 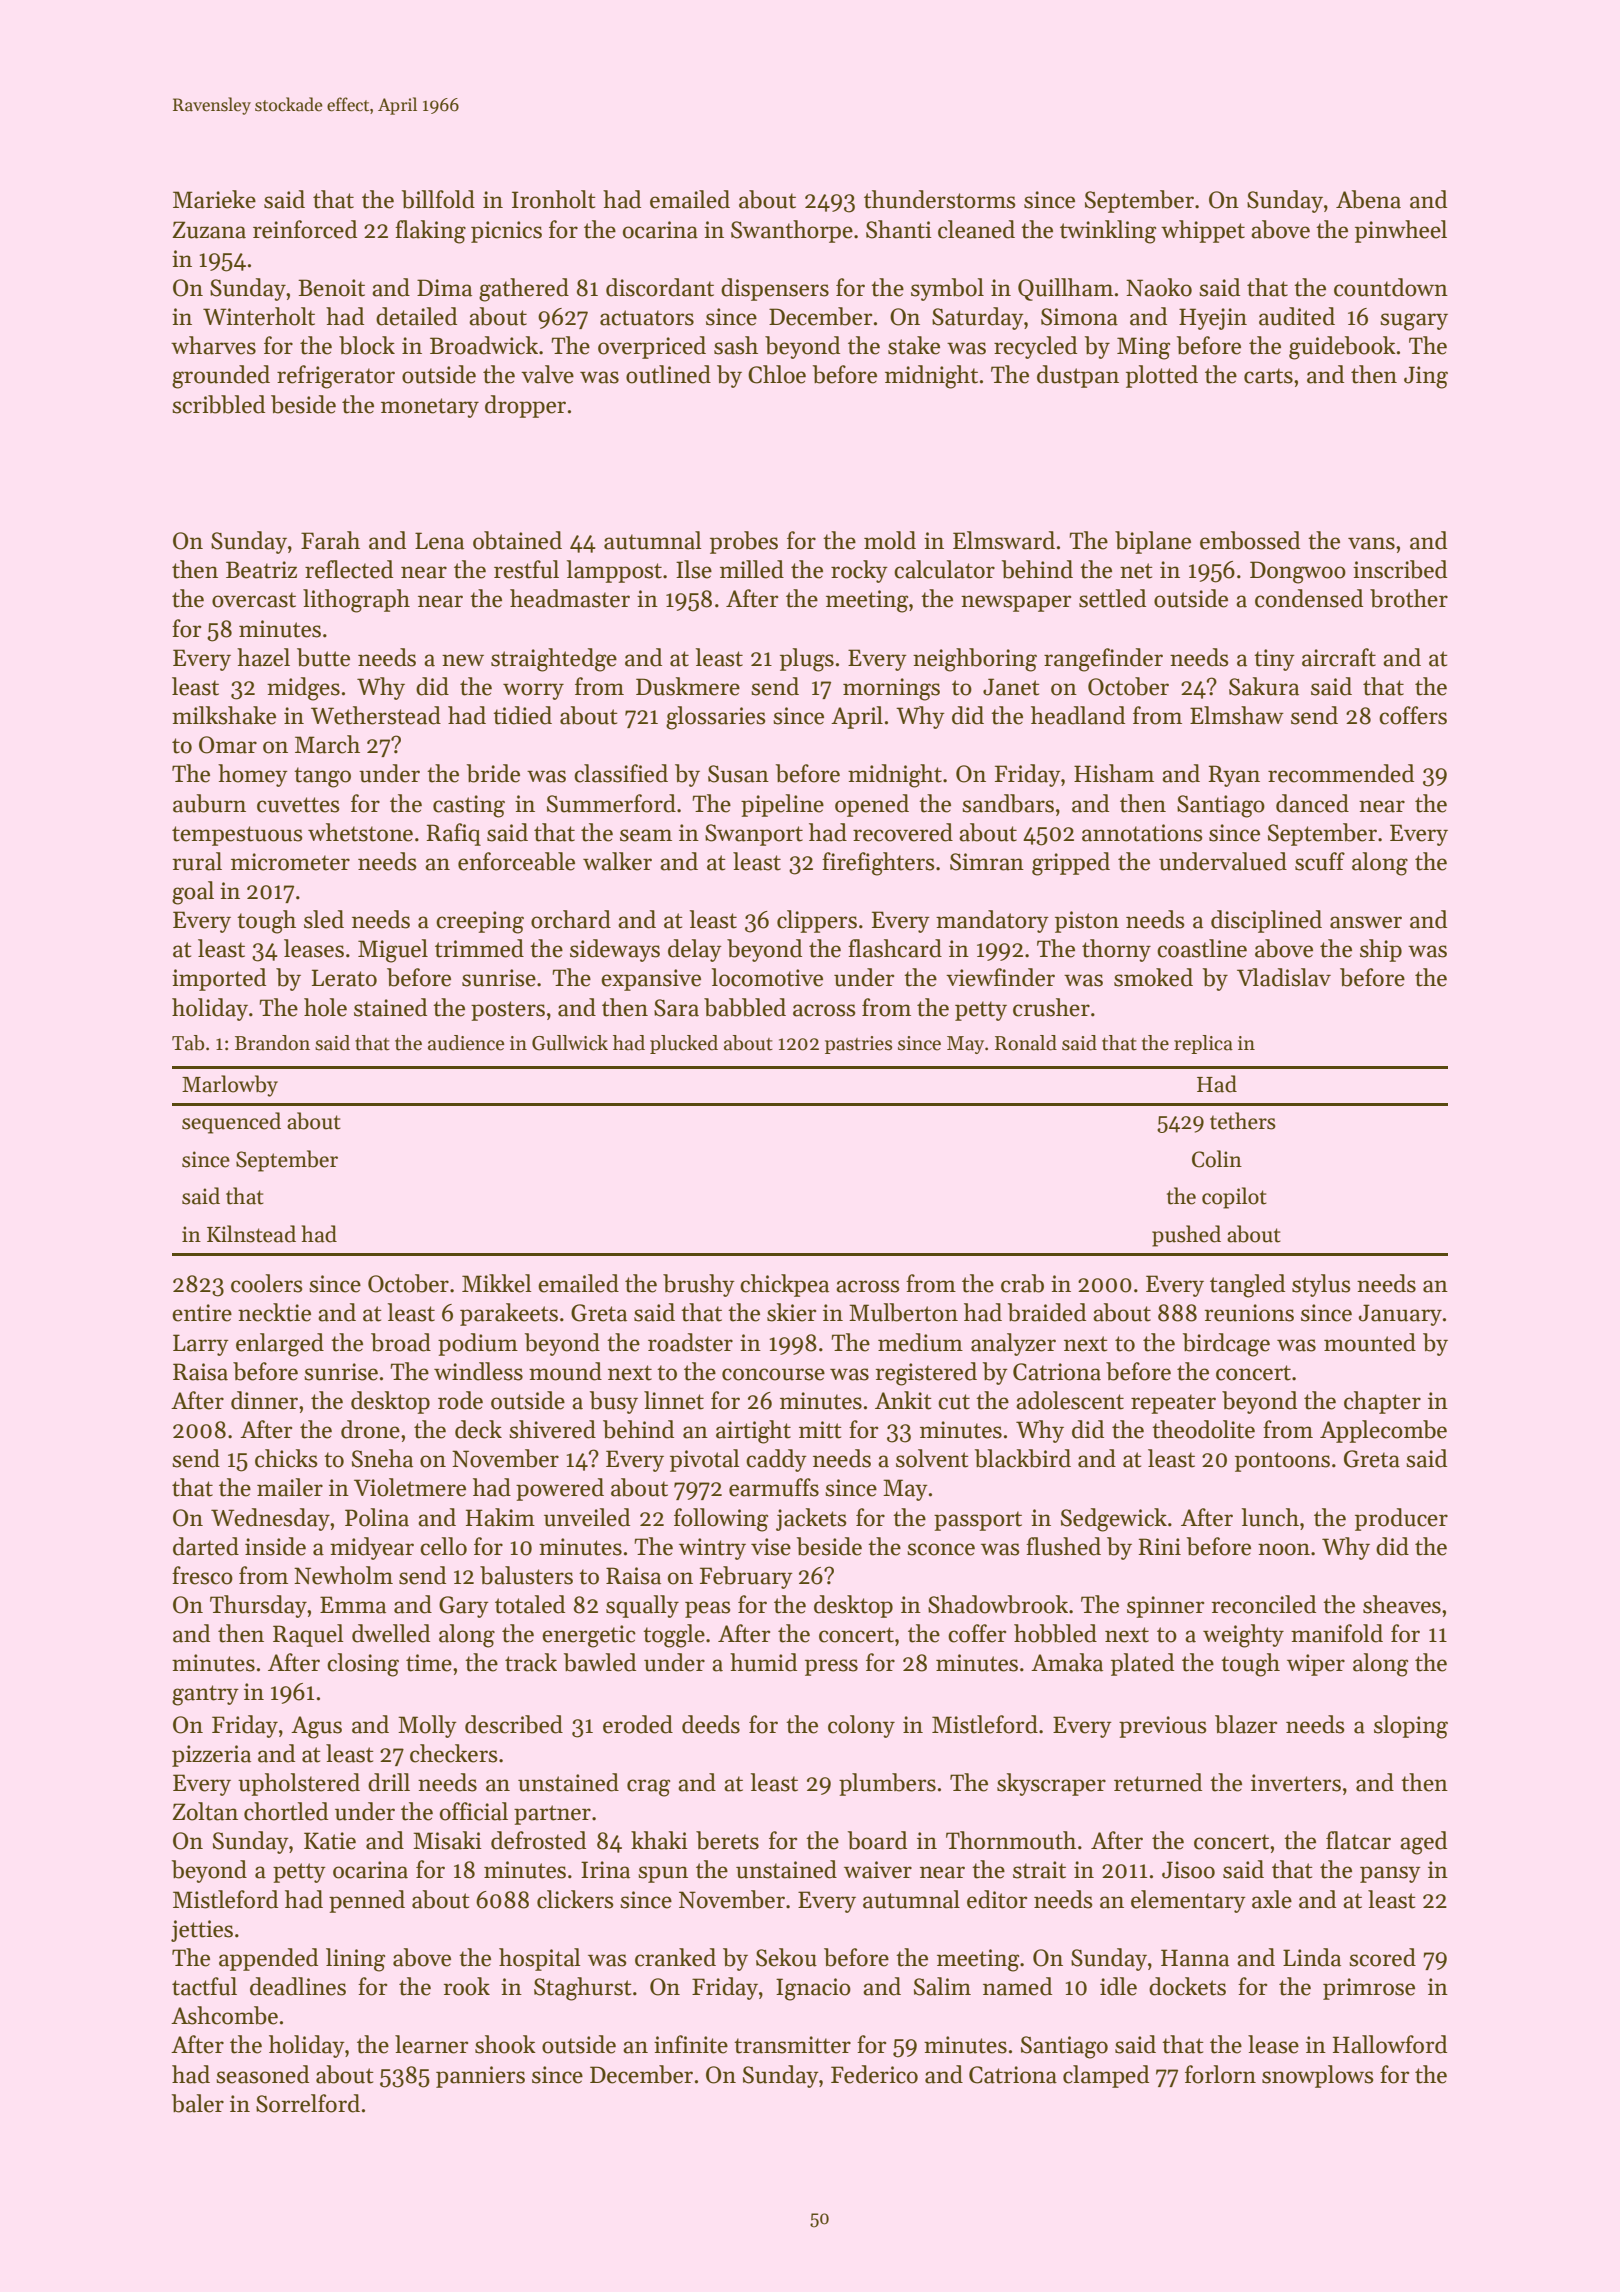 I want to click on dispensers, so click(x=775, y=289).
